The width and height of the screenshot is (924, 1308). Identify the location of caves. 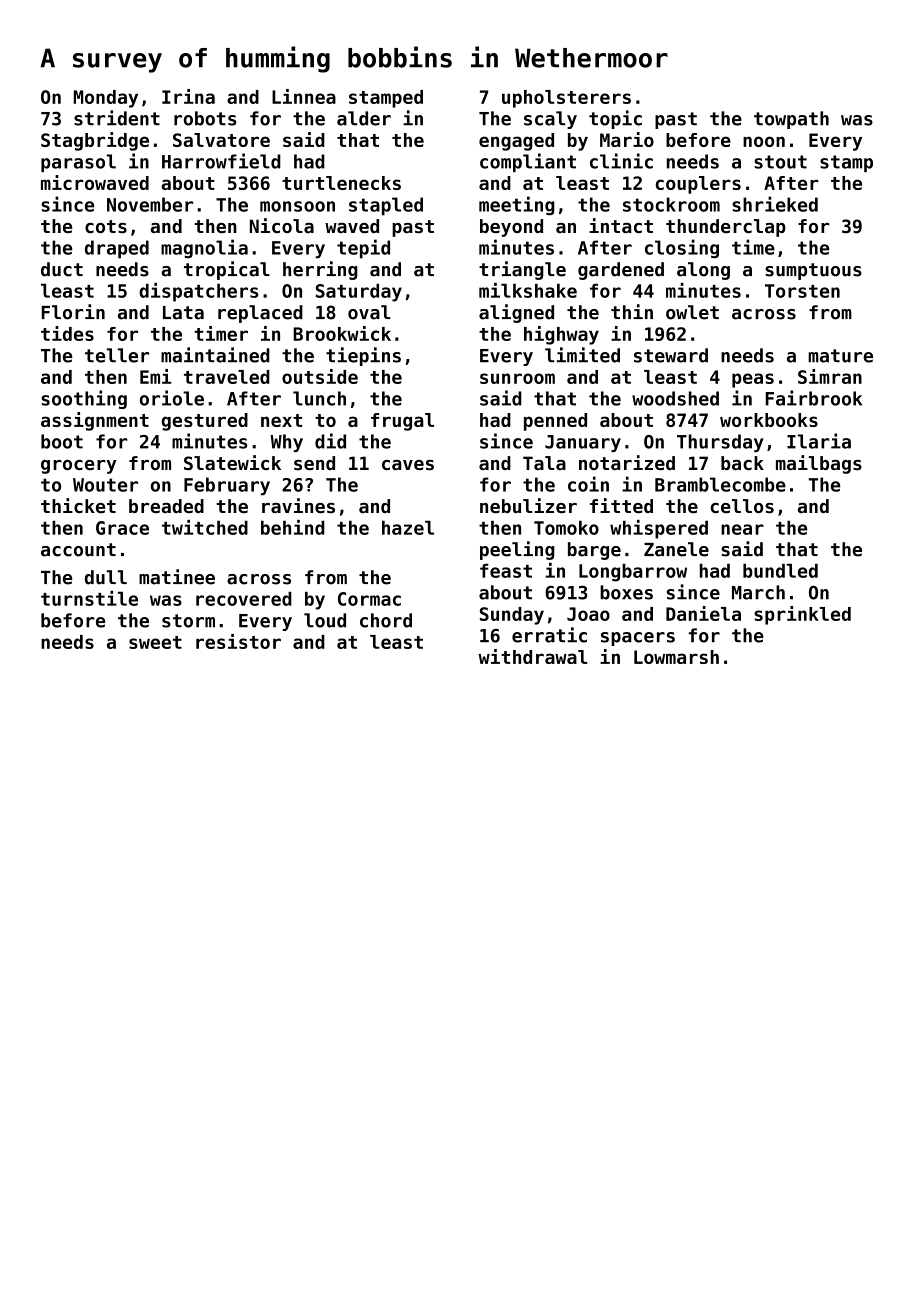
(408, 465).
